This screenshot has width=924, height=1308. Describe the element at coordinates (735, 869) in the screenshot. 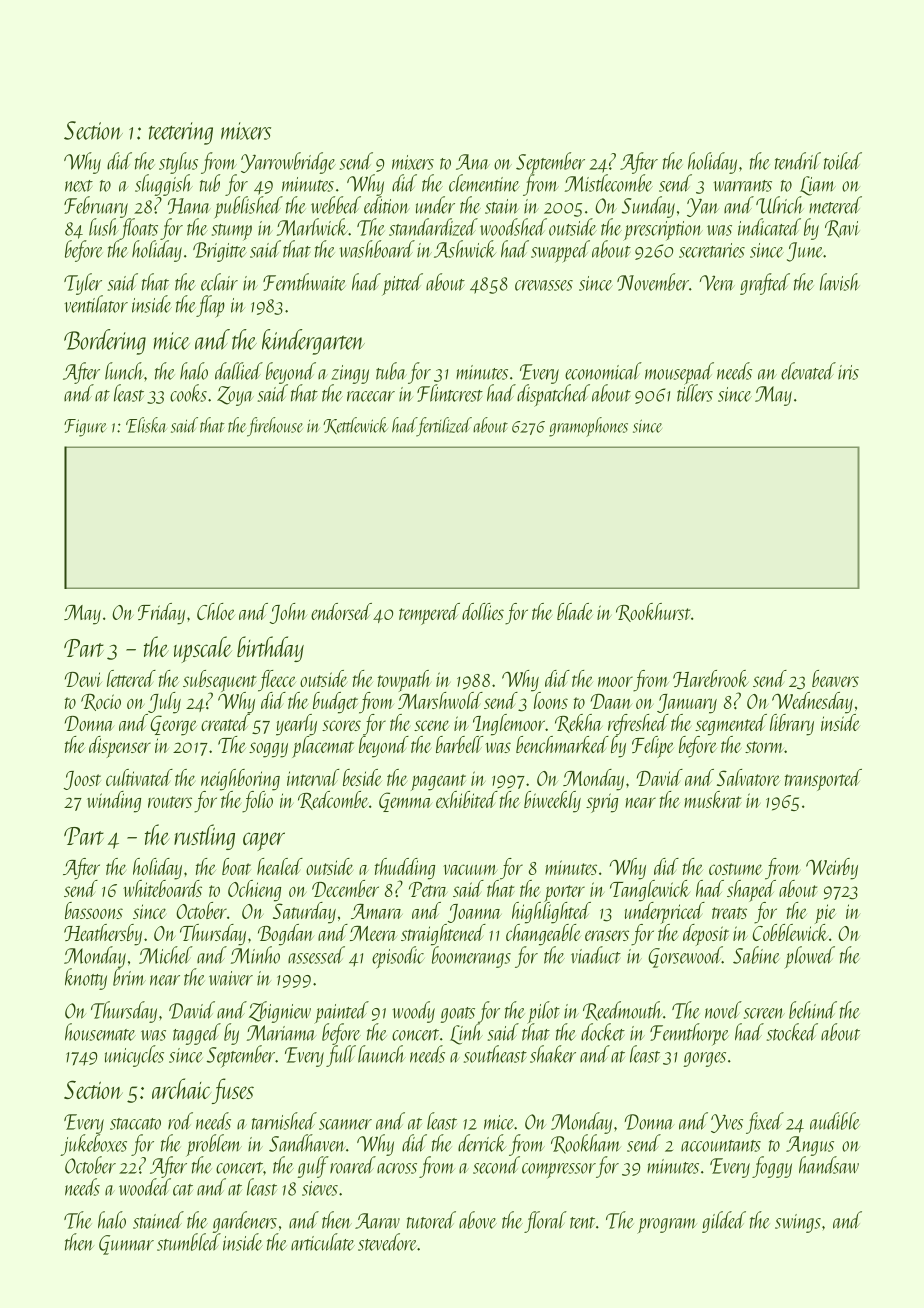

I see `costume` at that location.
